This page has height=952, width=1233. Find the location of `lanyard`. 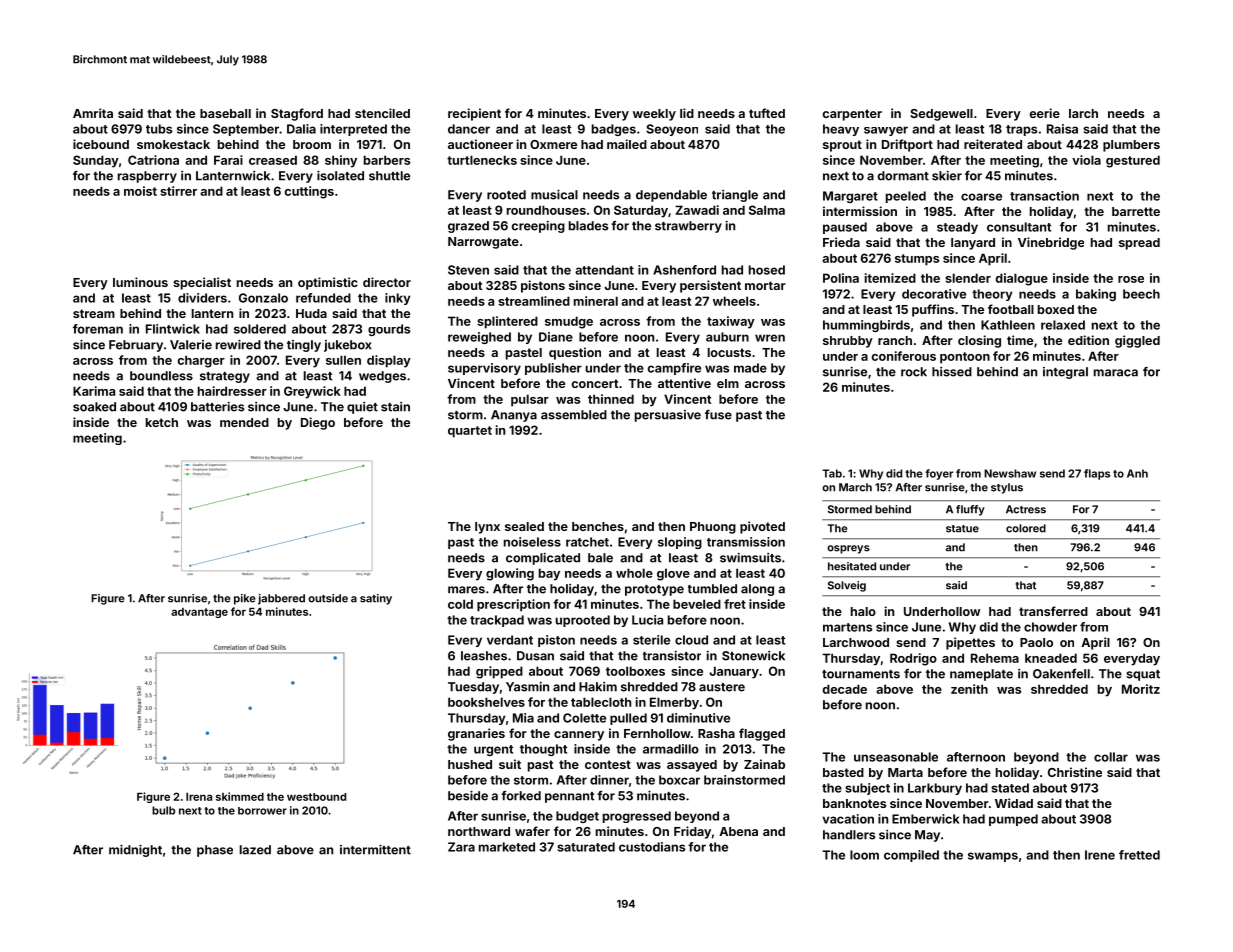

lanyard is located at coordinates (973, 244).
